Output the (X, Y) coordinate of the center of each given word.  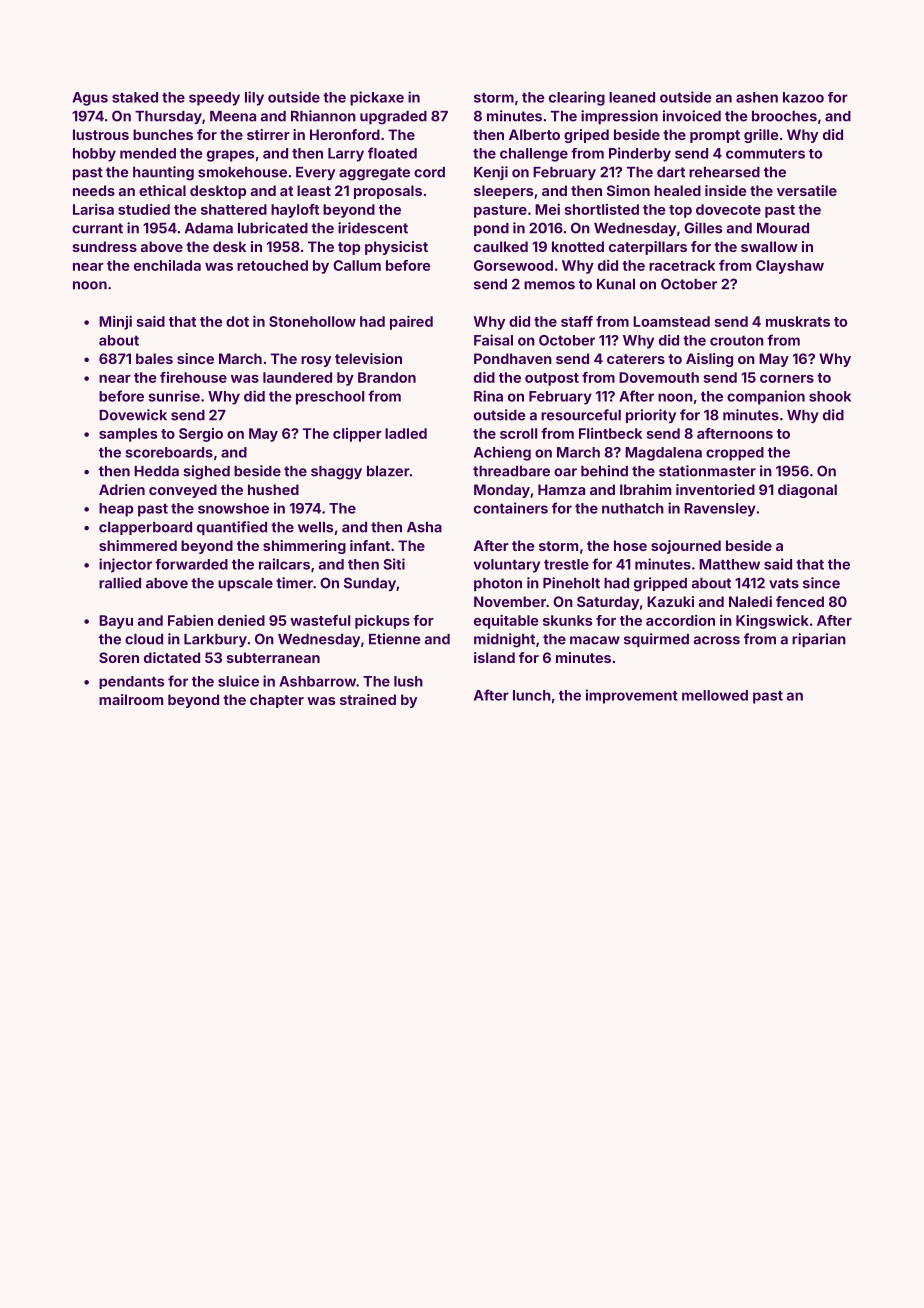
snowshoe (233, 508)
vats (784, 583)
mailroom (131, 699)
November (510, 601)
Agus (90, 99)
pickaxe (377, 98)
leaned (632, 97)
